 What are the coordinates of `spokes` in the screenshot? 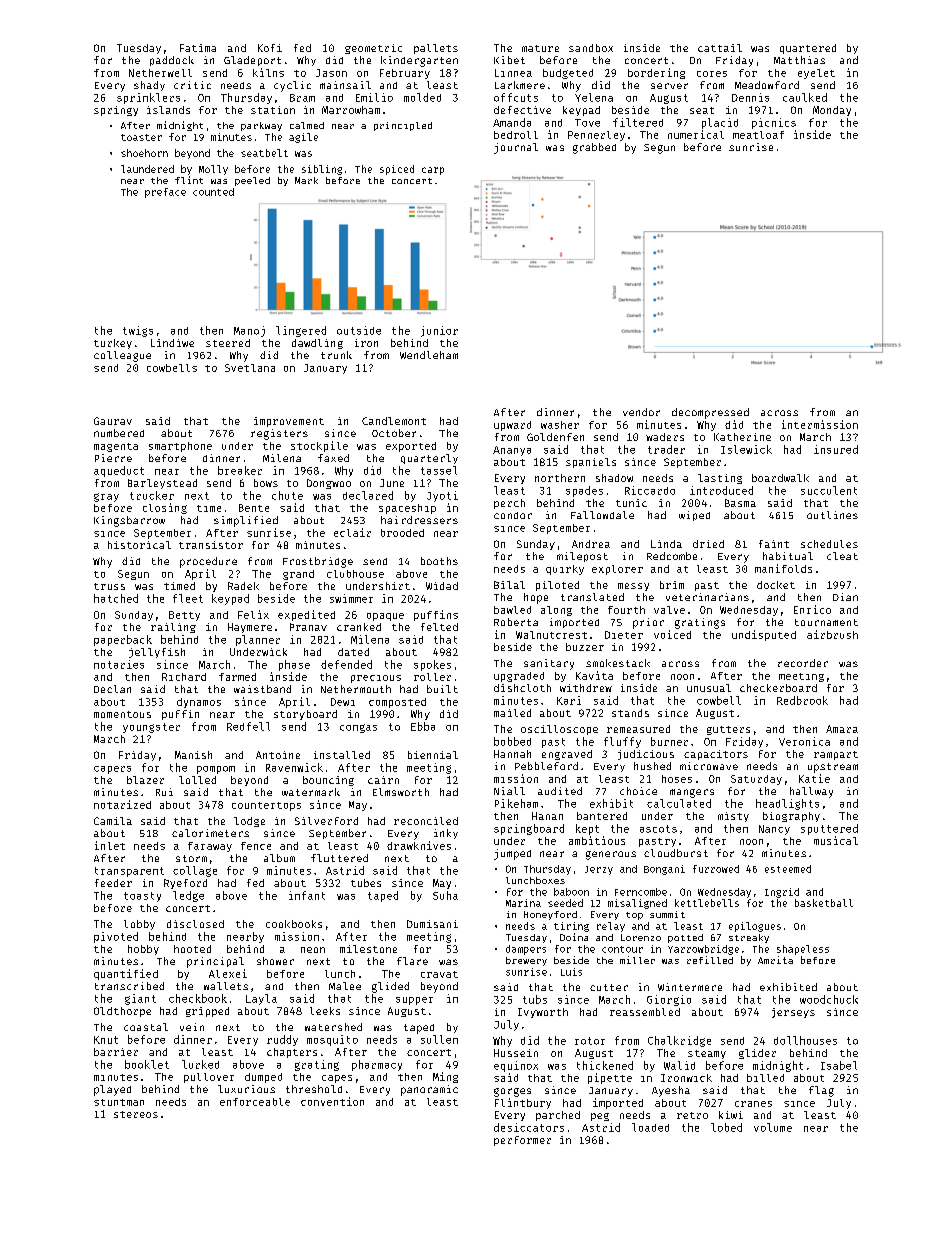 It's located at (432, 665).
